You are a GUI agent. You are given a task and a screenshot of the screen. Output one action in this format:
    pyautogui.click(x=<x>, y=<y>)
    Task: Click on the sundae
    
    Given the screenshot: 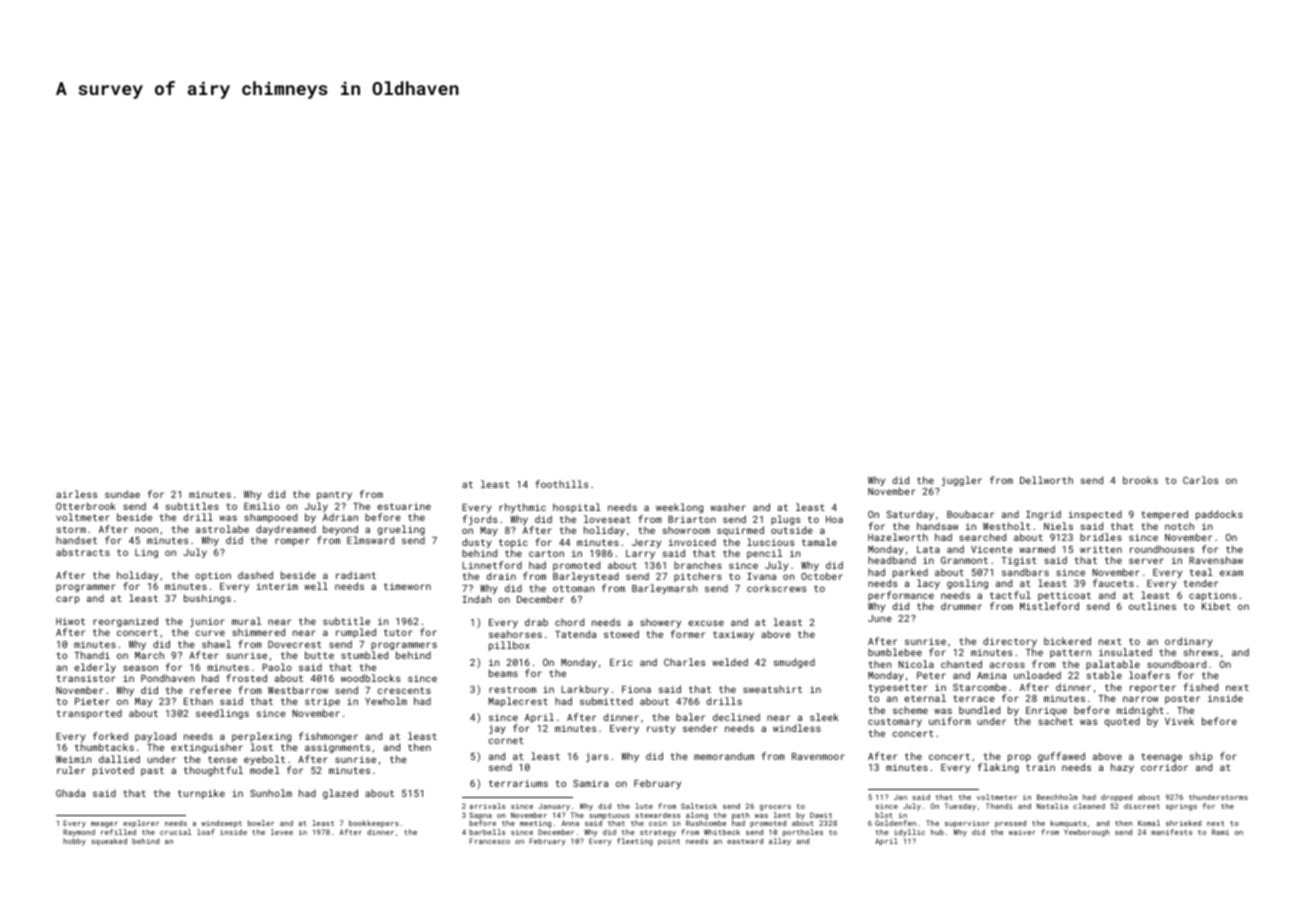 What is the action you would take?
    pyautogui.click(x=122, y=494)
